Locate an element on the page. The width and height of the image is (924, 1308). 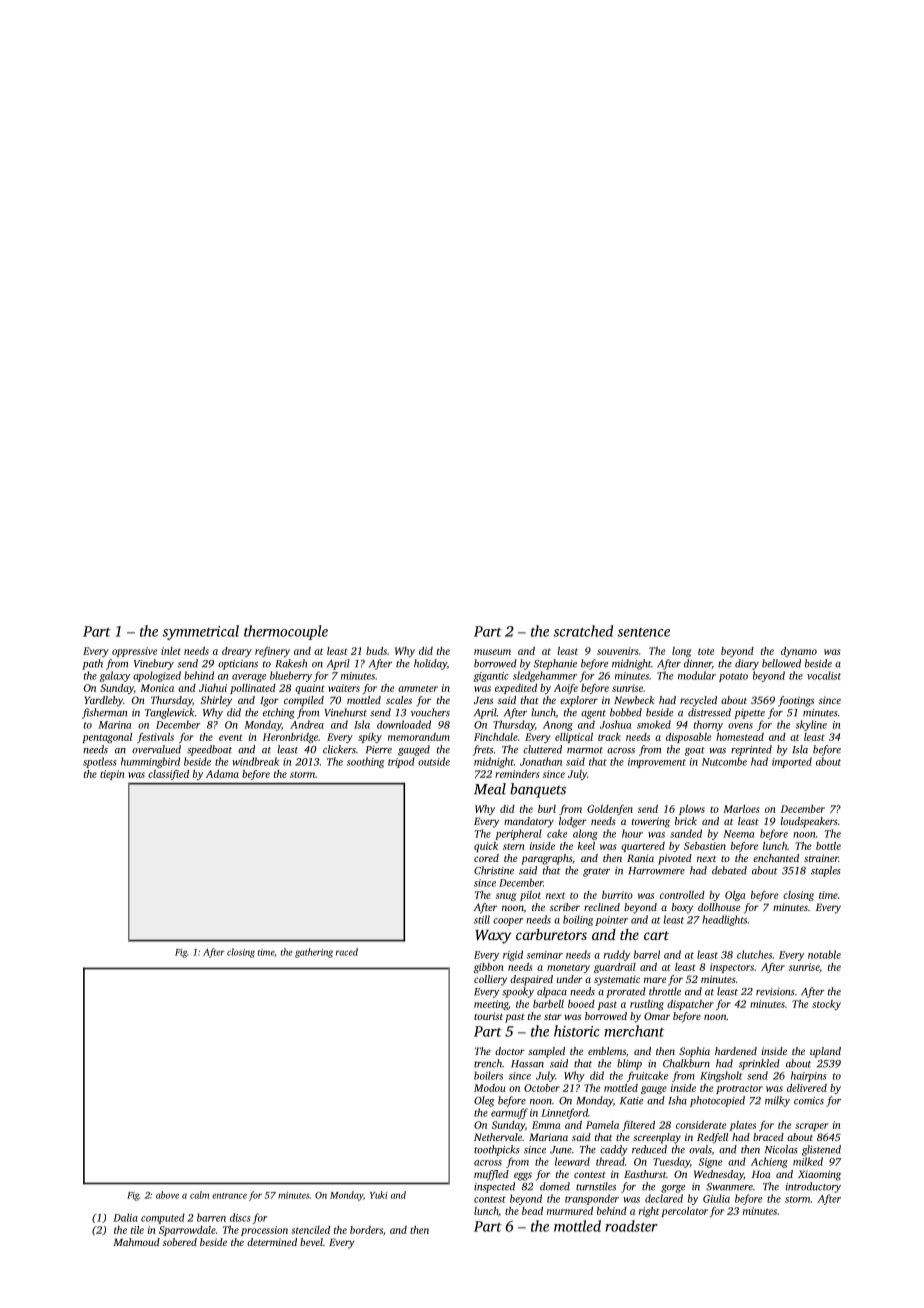
still is located at coordinates (482, 919).
